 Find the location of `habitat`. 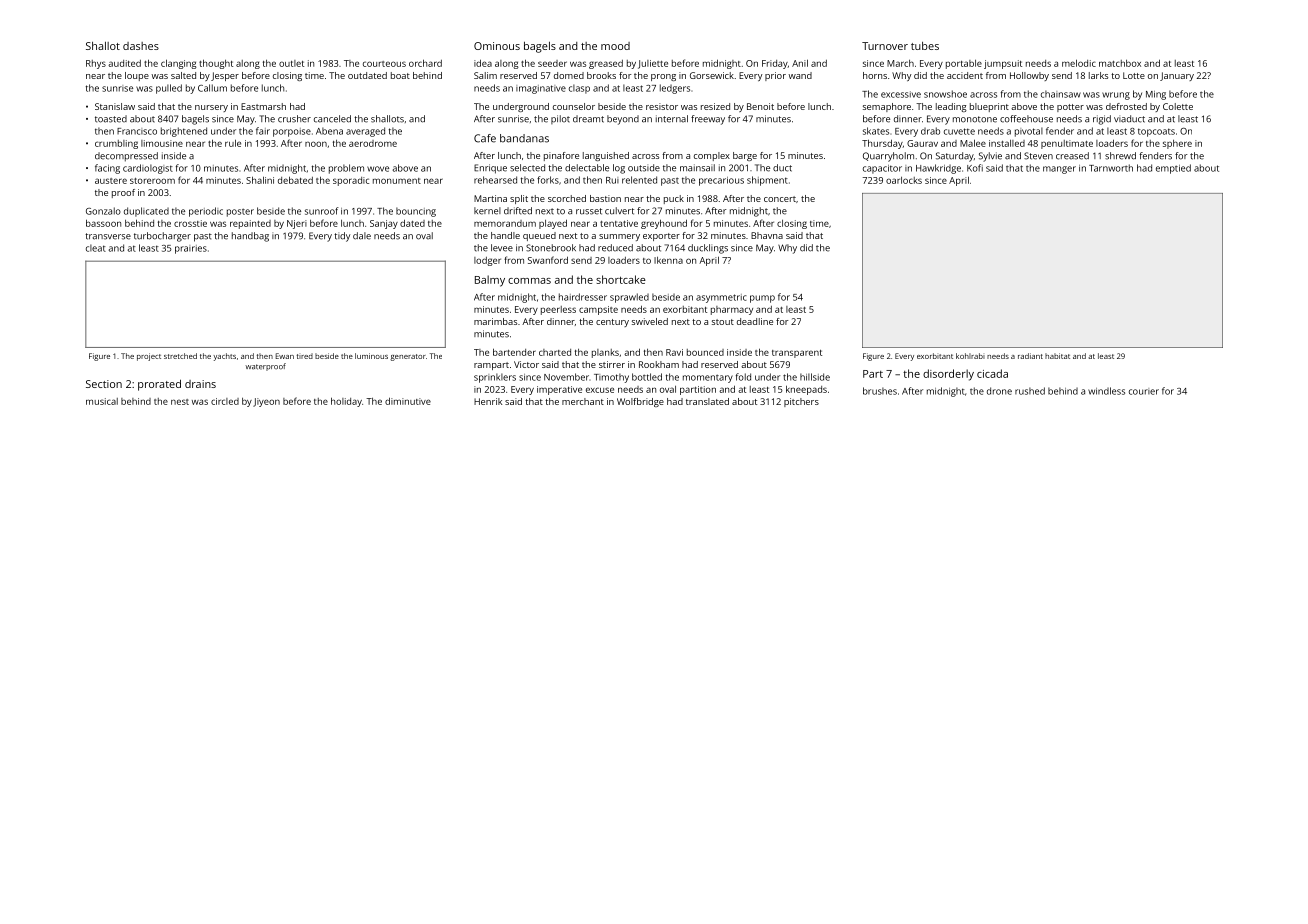

habitat is located at coordinates (1057, 356).
